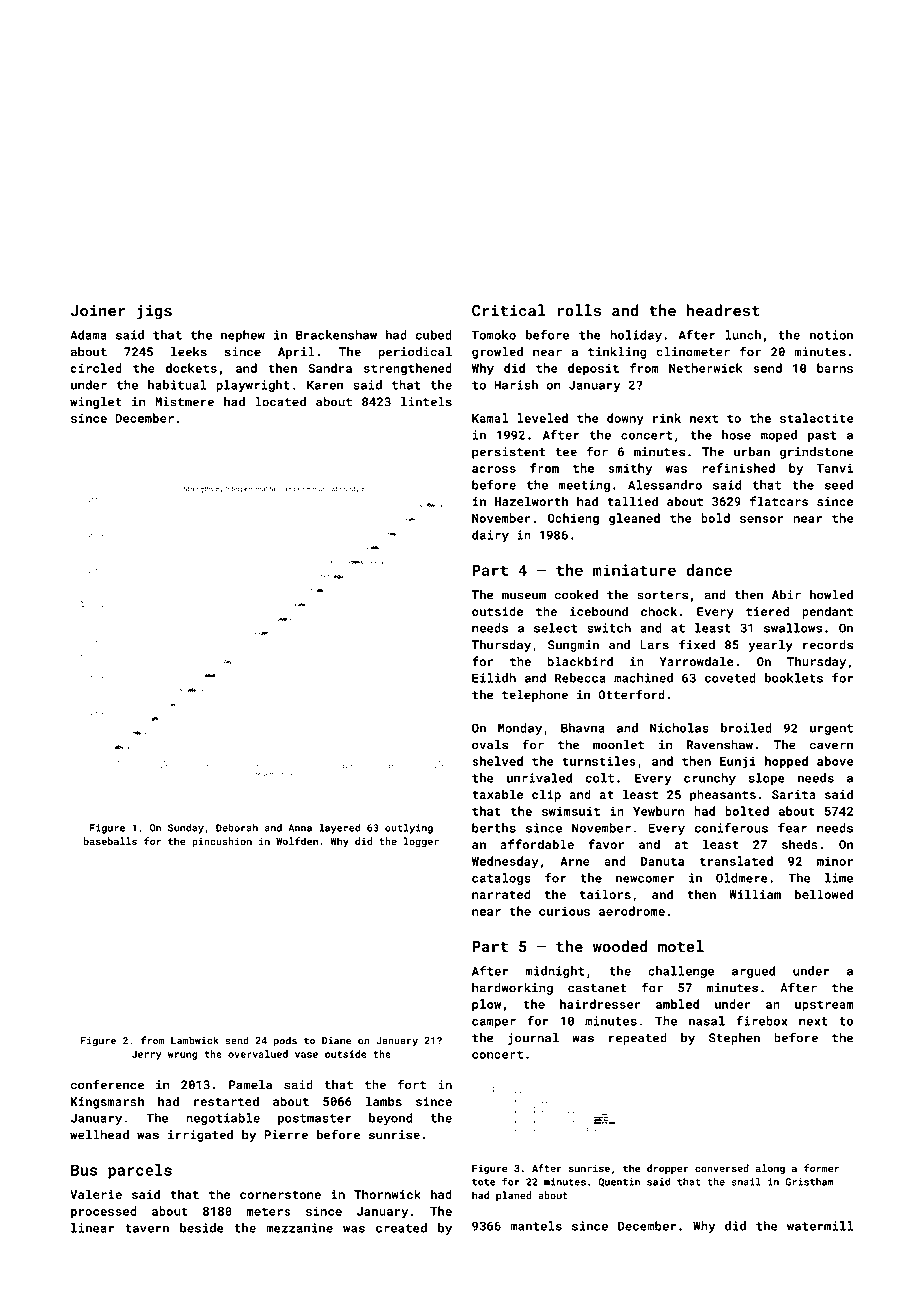  Describe the element at coordinates (494, 678) in the image. I see `Eilidh` at that location.
